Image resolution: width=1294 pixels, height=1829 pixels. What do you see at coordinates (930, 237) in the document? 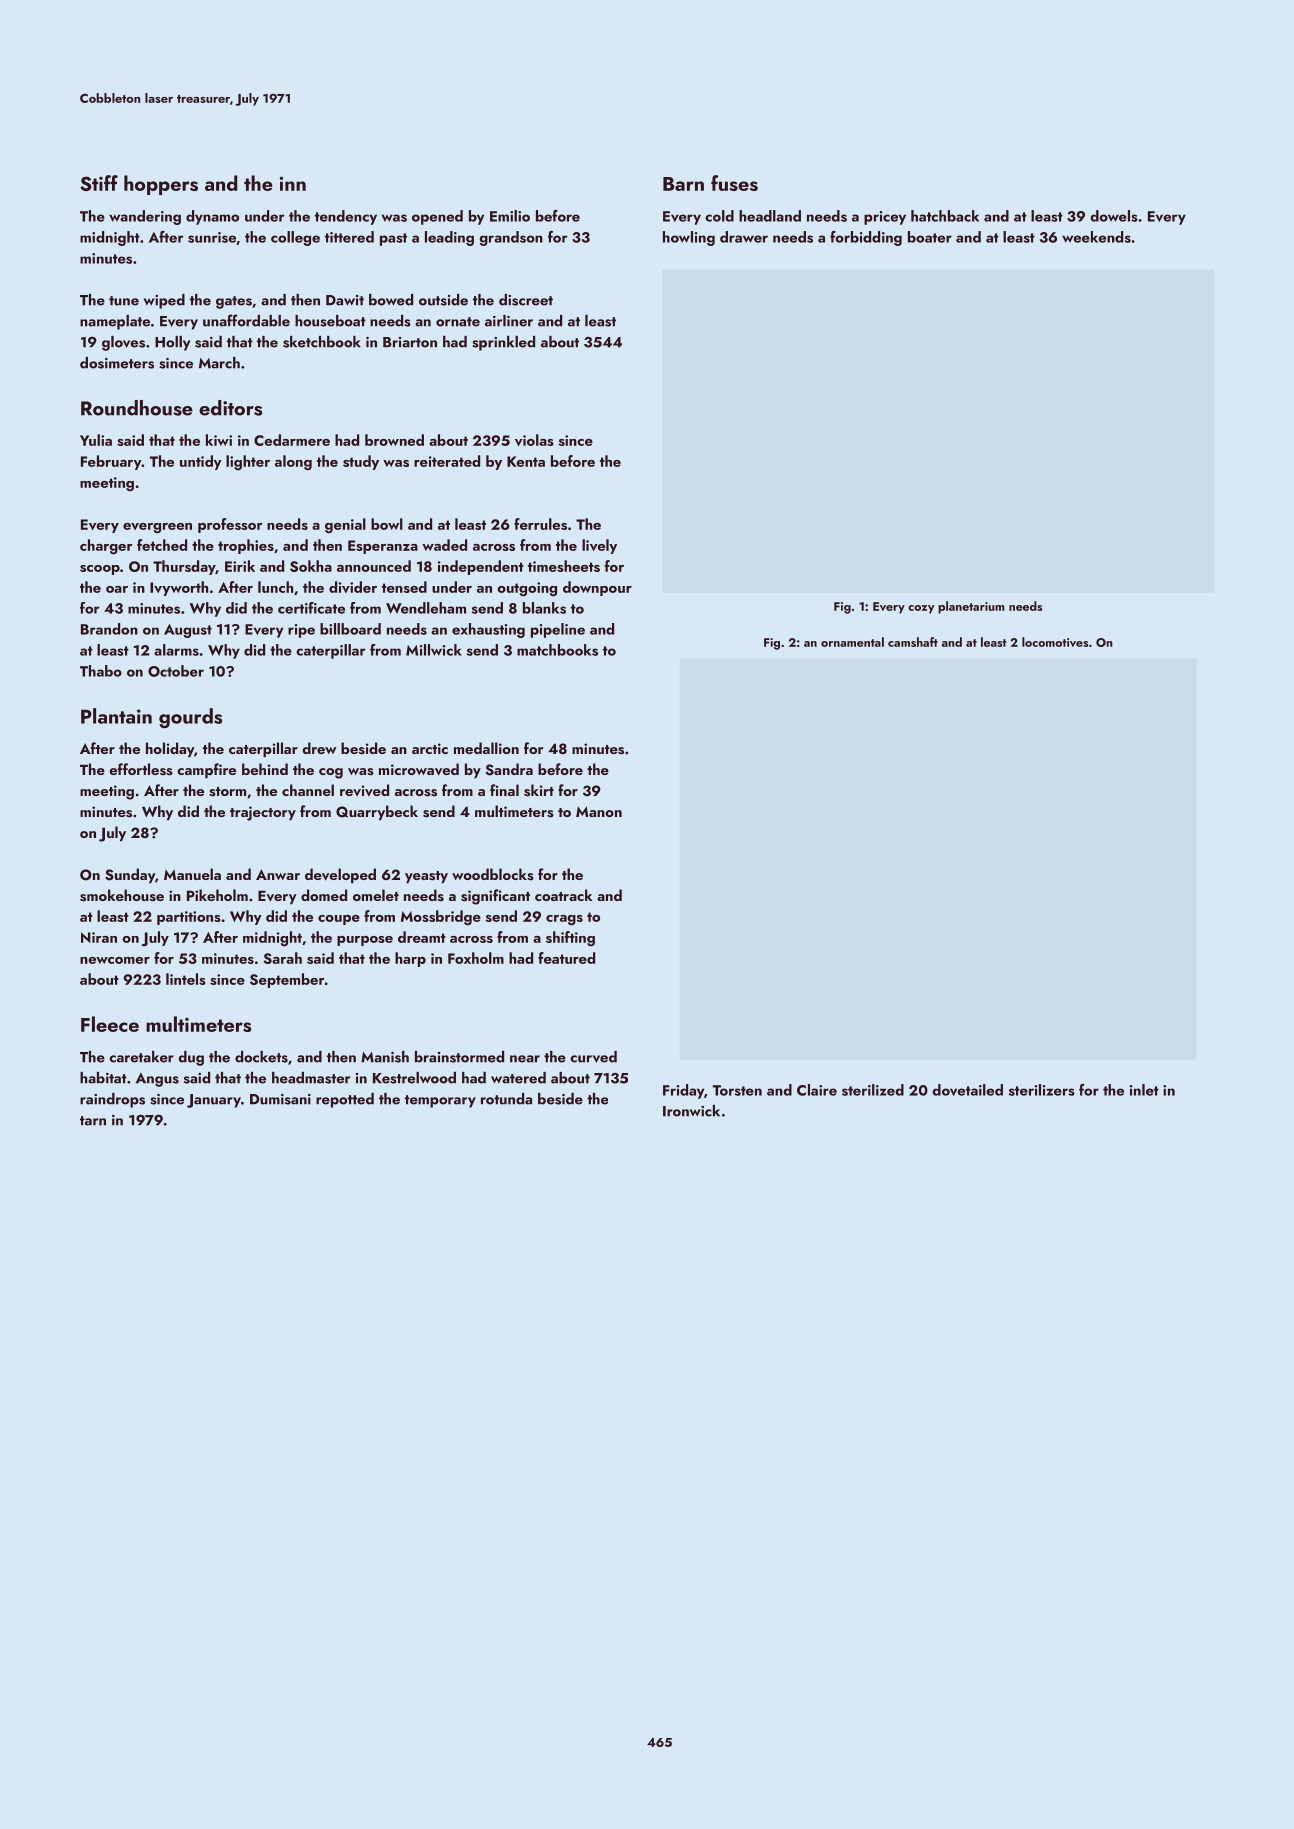
I see `boater` at bounding box center [930, 237].
